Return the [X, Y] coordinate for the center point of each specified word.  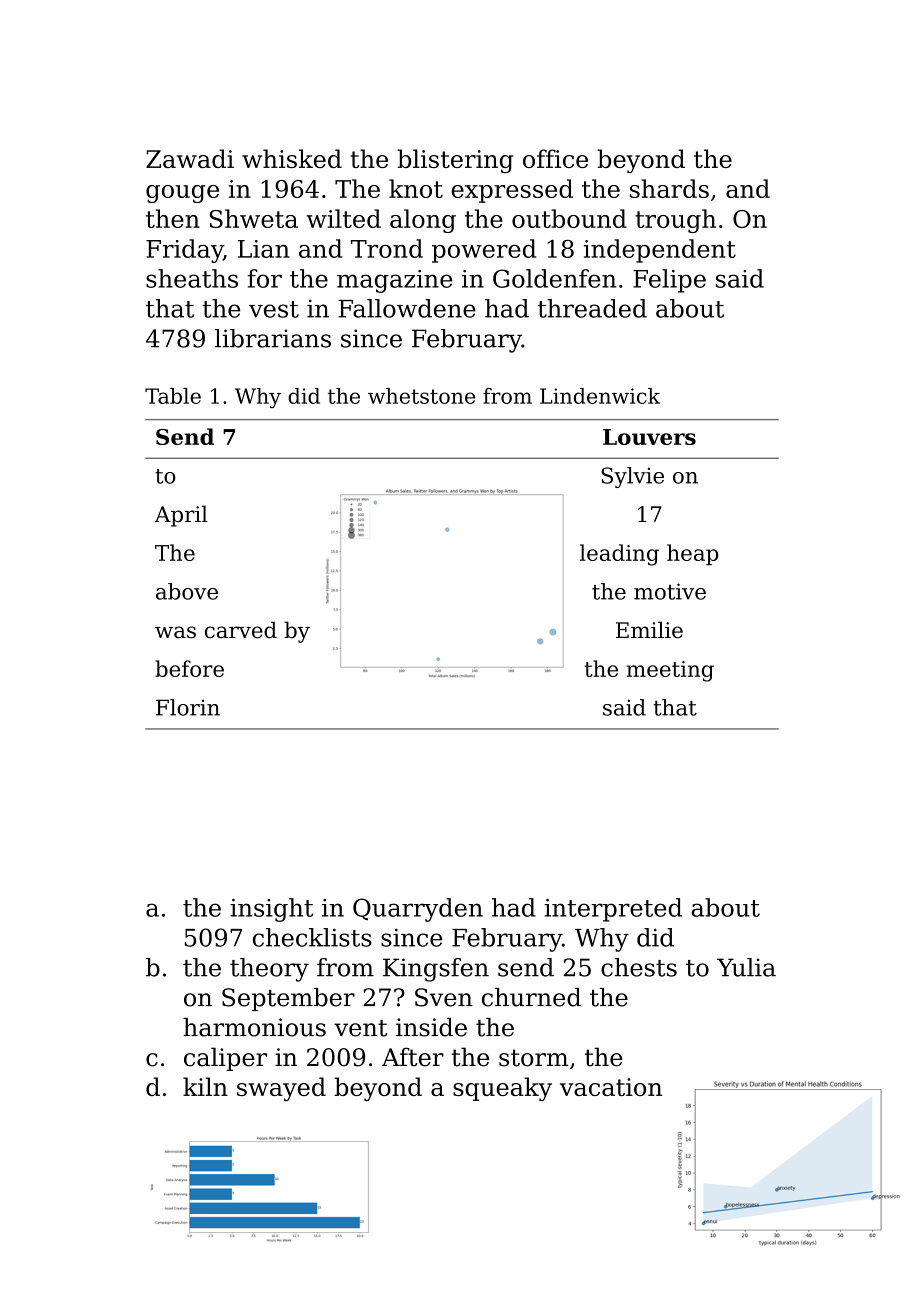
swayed [281, 1089]
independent [660, 251]
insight [271, 910]
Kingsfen [436, 970]
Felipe [669, 281]
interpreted [613, 910]
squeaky [502, 1089]
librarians [273, 338]
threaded [592, 308]
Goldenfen [555, 278]
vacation [611, 1087]
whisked [292, 158]
